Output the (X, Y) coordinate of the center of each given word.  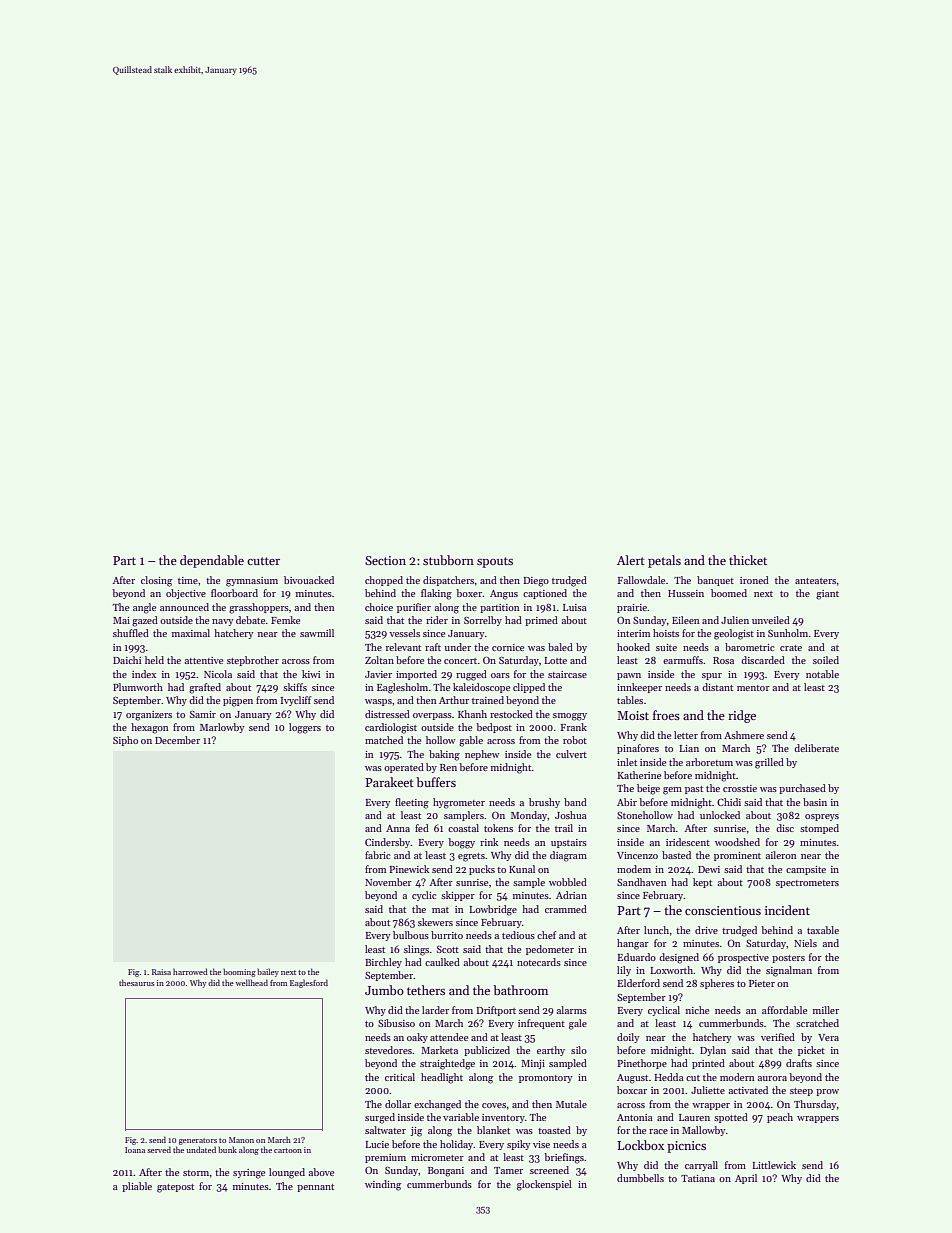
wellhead (251, 982)
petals (664, 561)
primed (541, 621)
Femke (285, 620)
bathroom (520, 990)
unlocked (720, 815)
